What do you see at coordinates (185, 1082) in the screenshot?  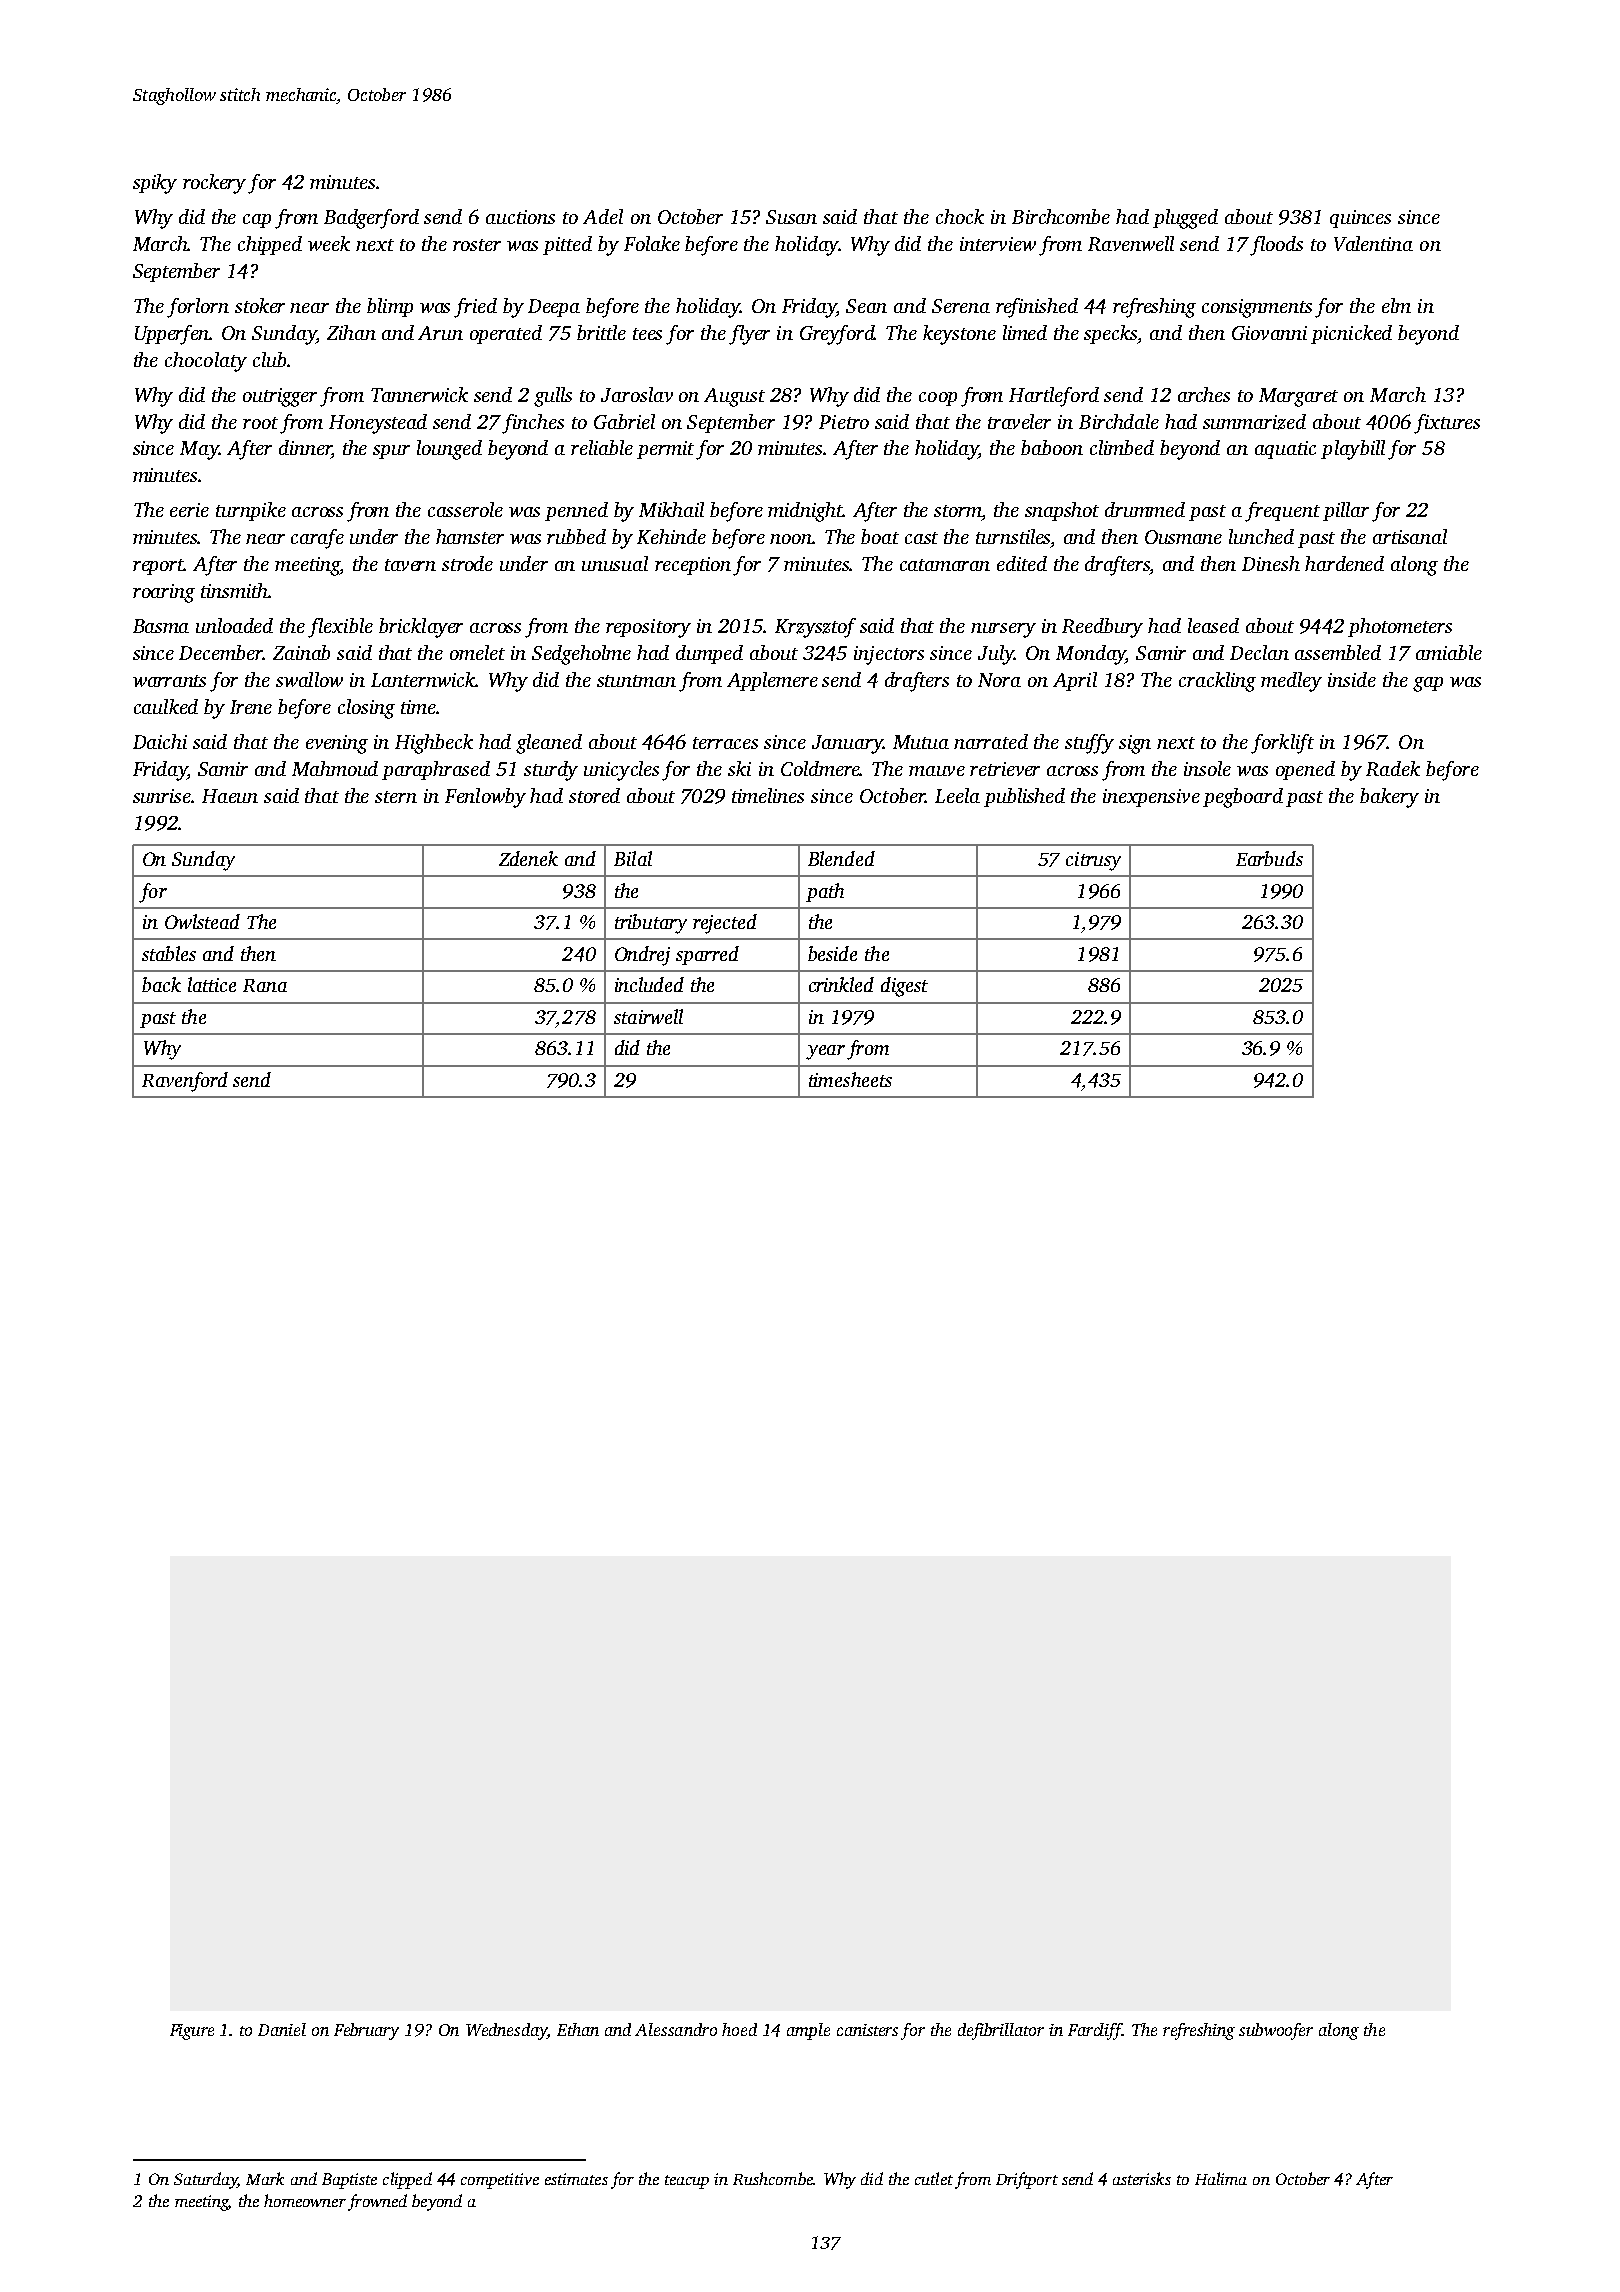 I see `Ravenford` at bounding box center [185, 1082].
